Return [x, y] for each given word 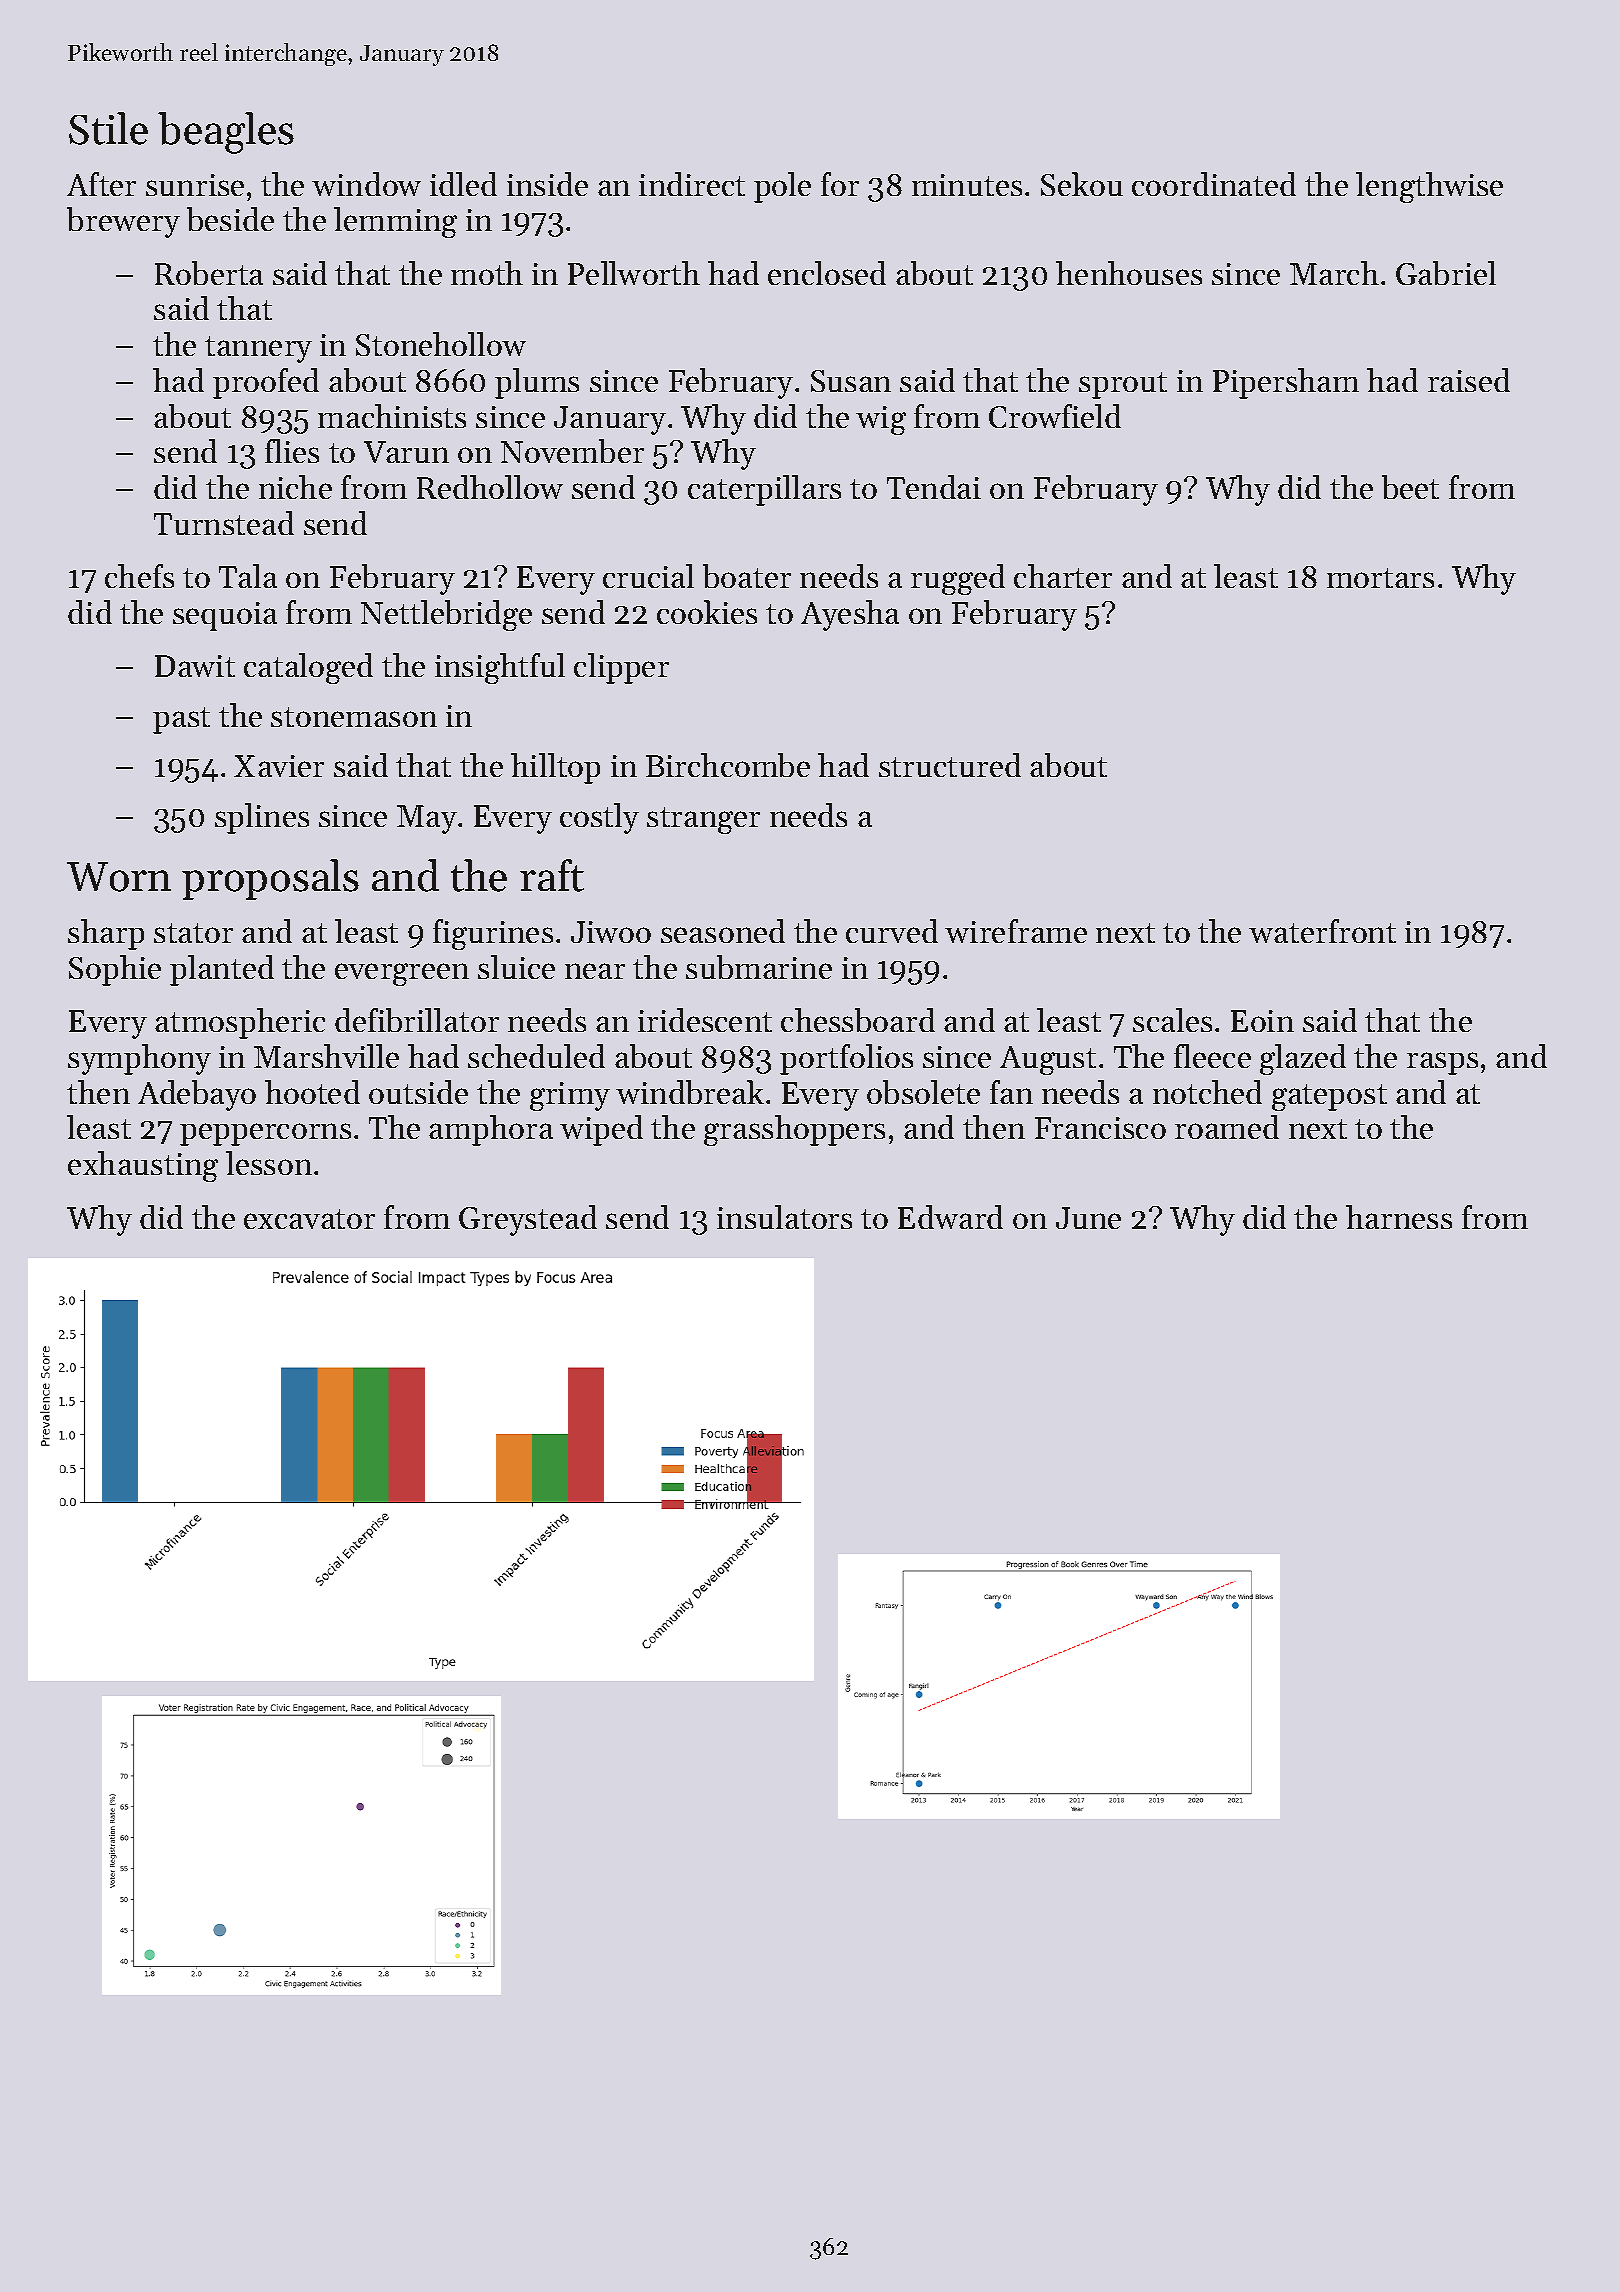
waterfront [1322, 931]
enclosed [827, 273]
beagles [226, 133]
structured [950, 765]
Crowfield [1055, 416]
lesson [269, 1163]
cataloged [308, 668]
